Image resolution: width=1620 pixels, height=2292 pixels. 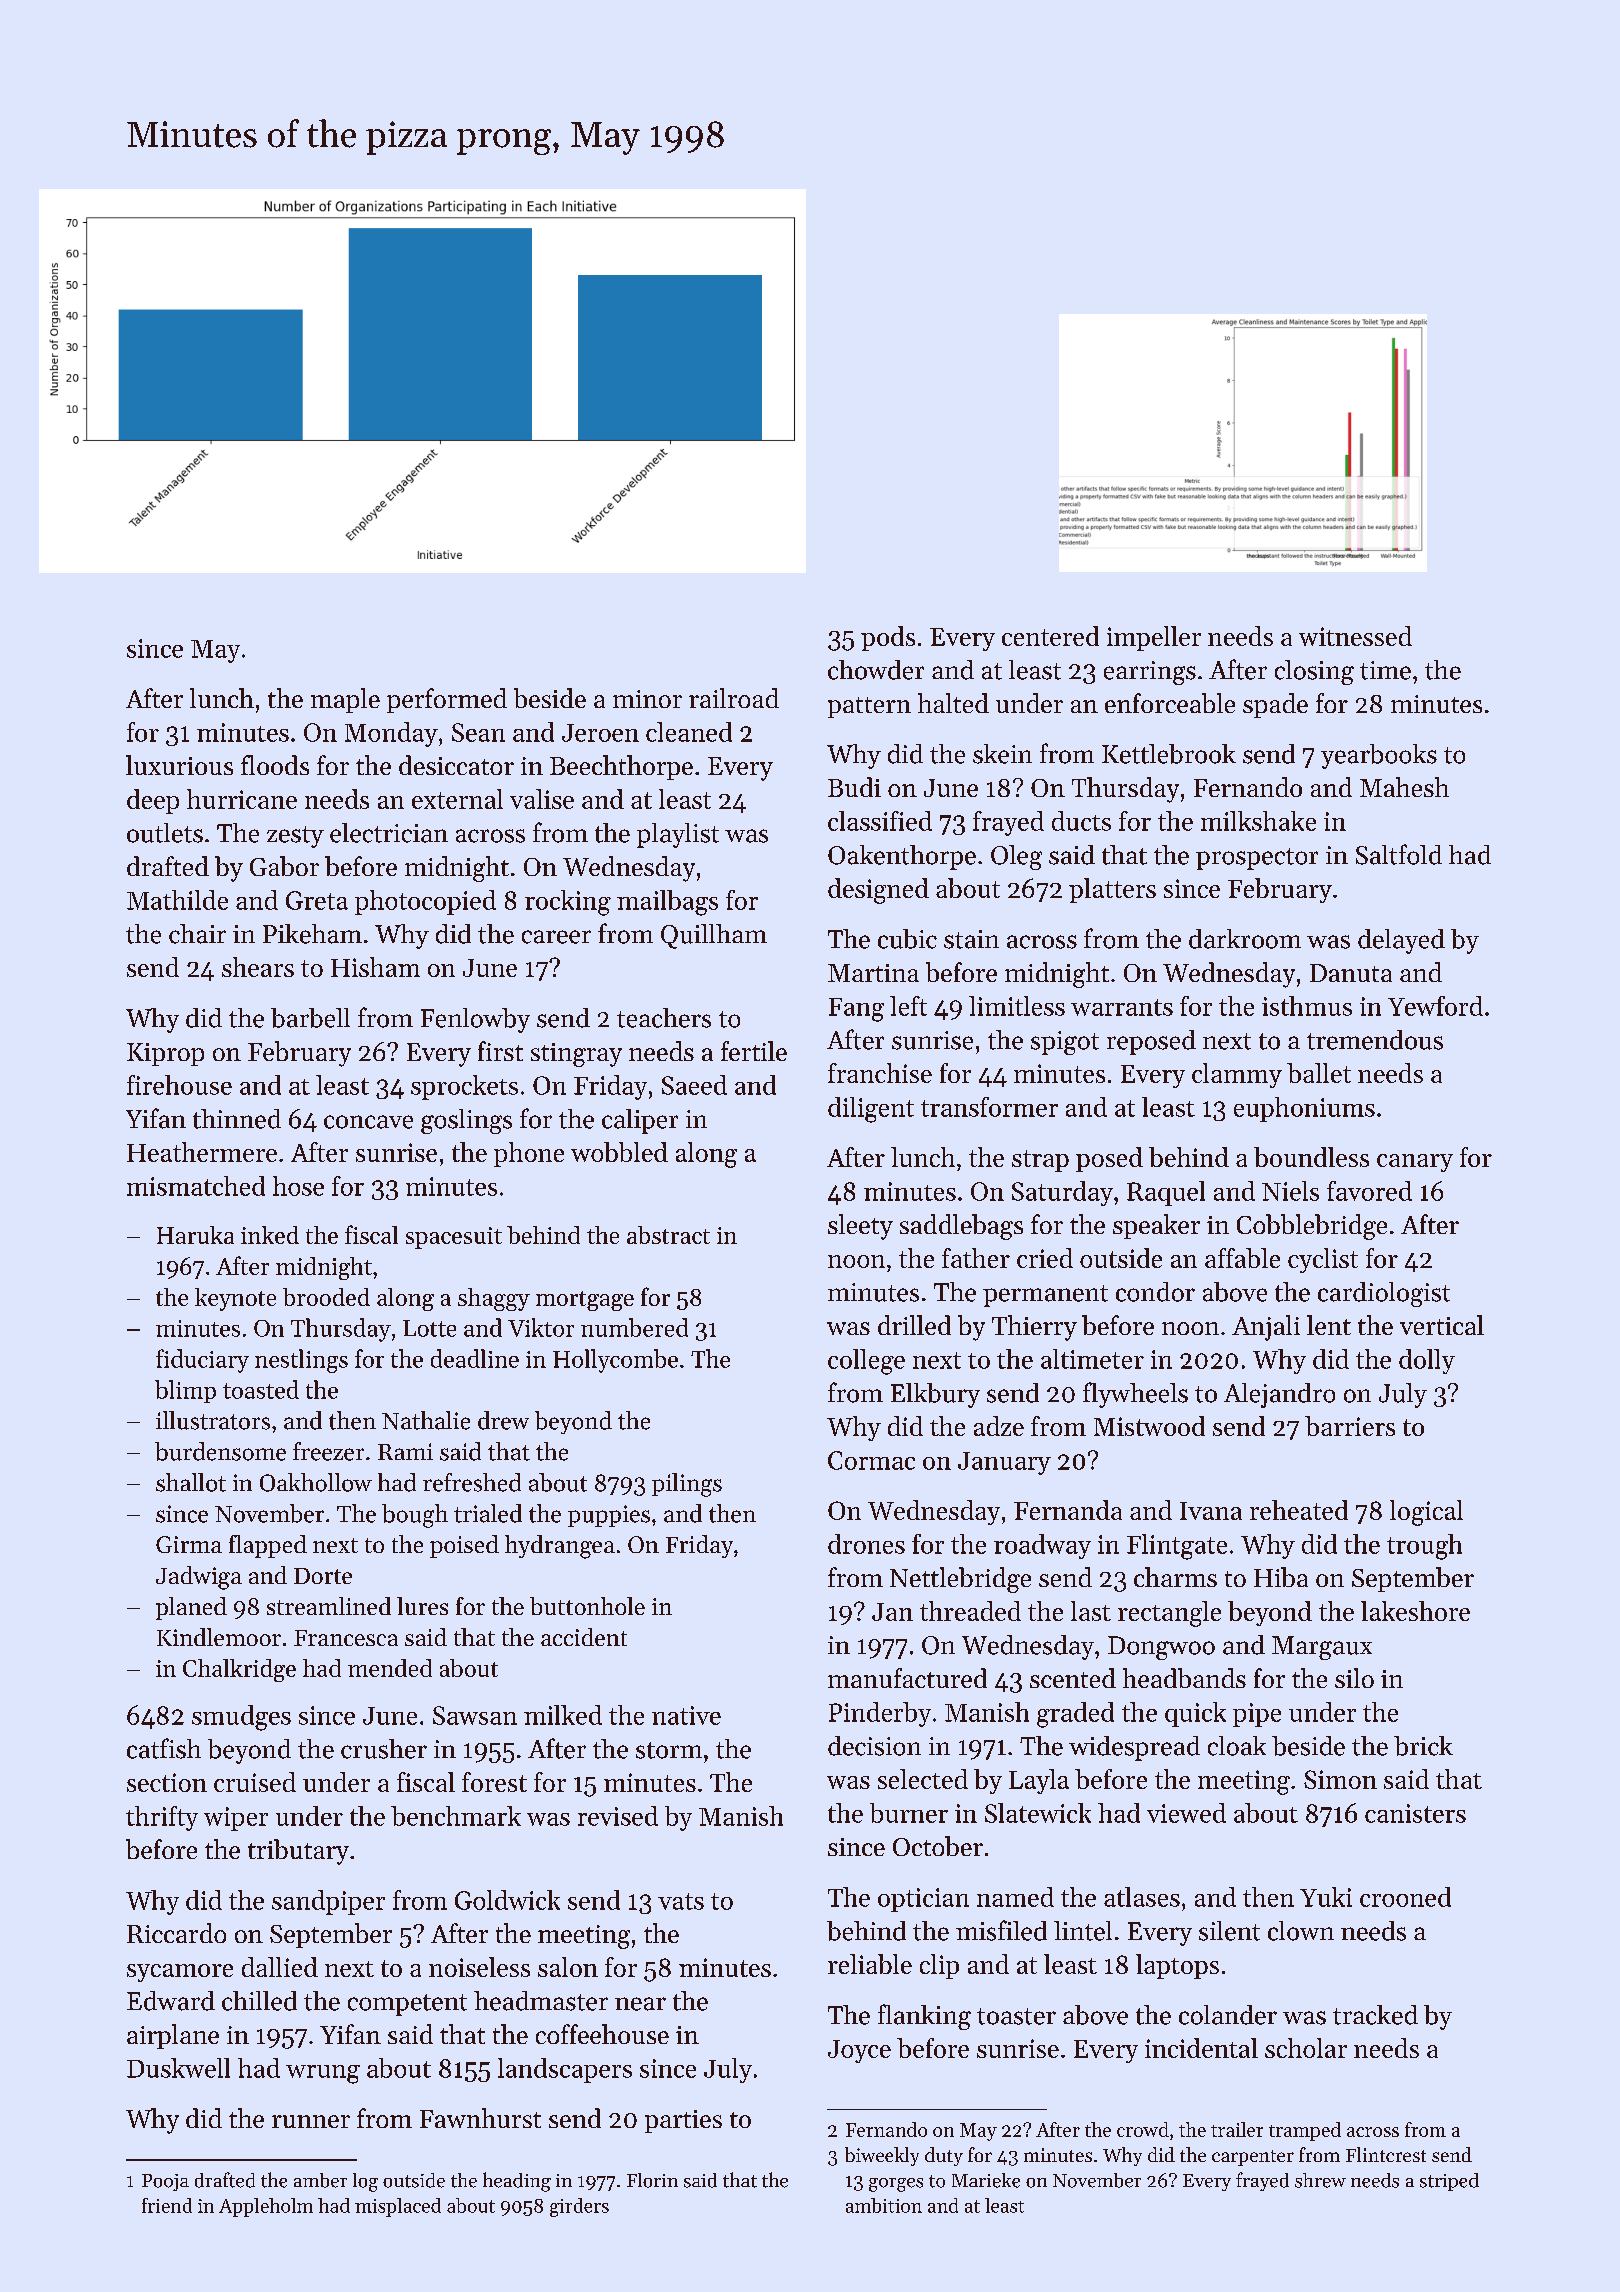 What do you see at coordinates (1442, 1325) in the screenshot?
I see `vertical` at bounding box center [1442, 1325].
